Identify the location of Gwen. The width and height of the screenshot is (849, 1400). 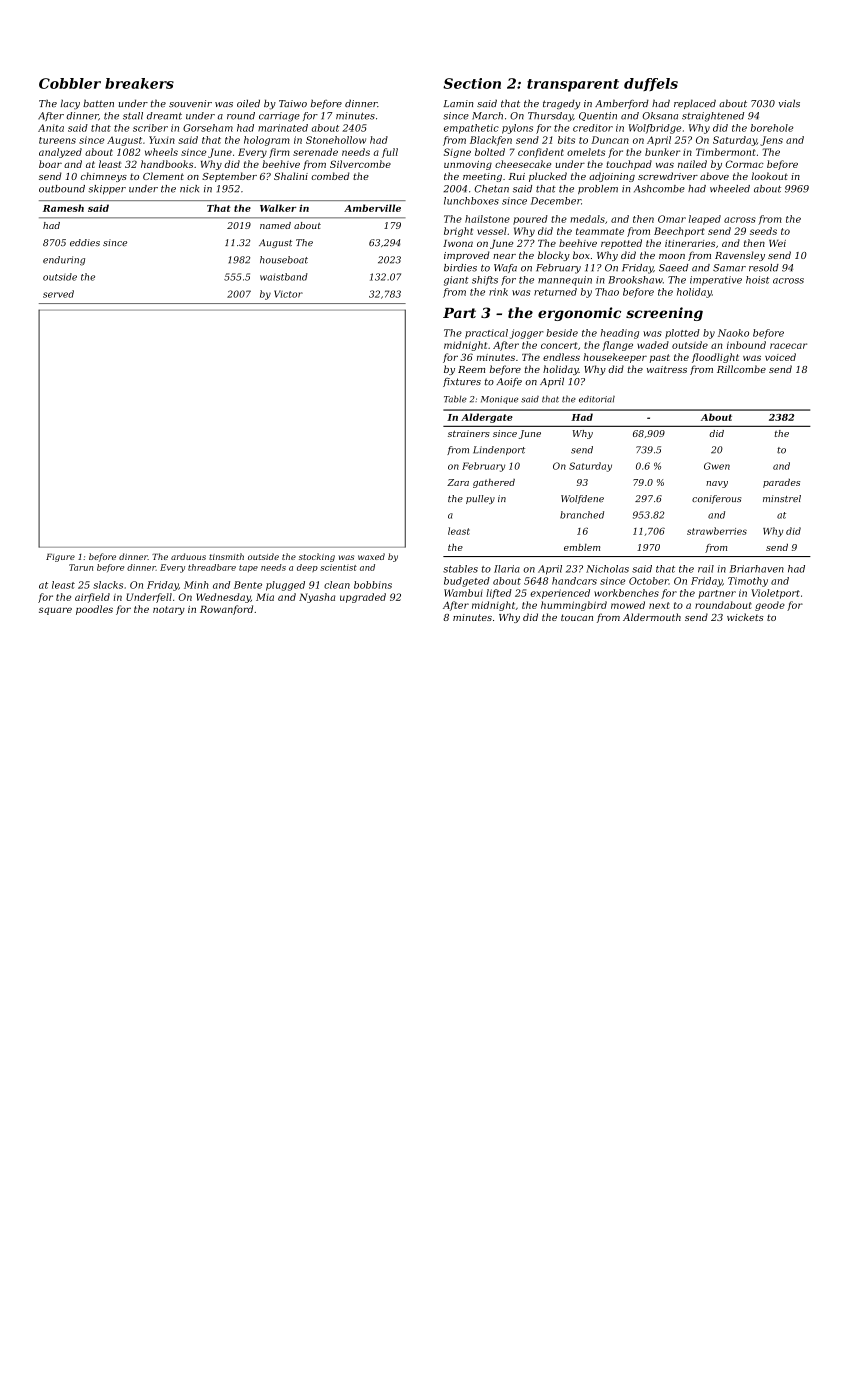
(717, 466).
